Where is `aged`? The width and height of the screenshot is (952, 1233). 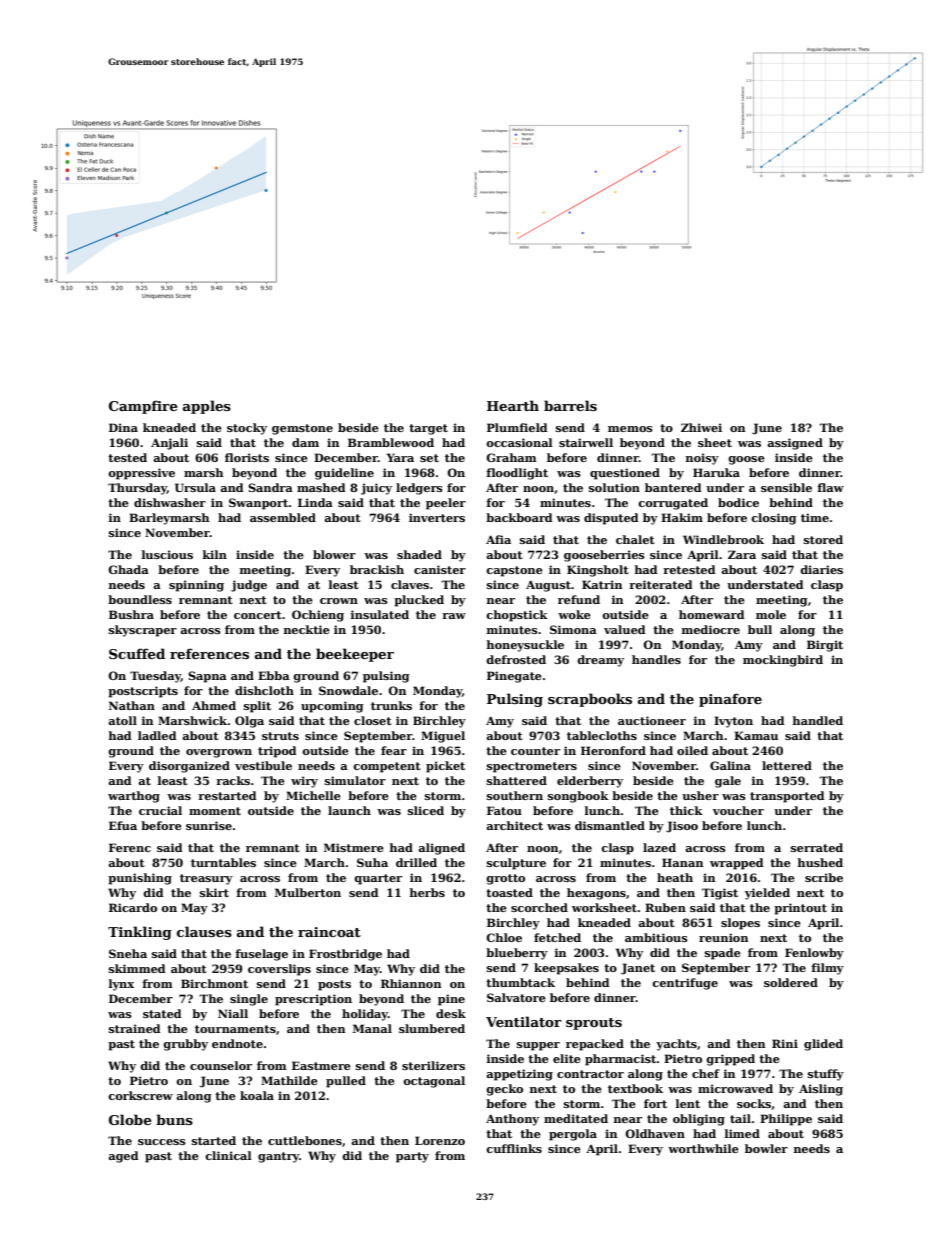
aged is located at coordinates (123, 1157).
